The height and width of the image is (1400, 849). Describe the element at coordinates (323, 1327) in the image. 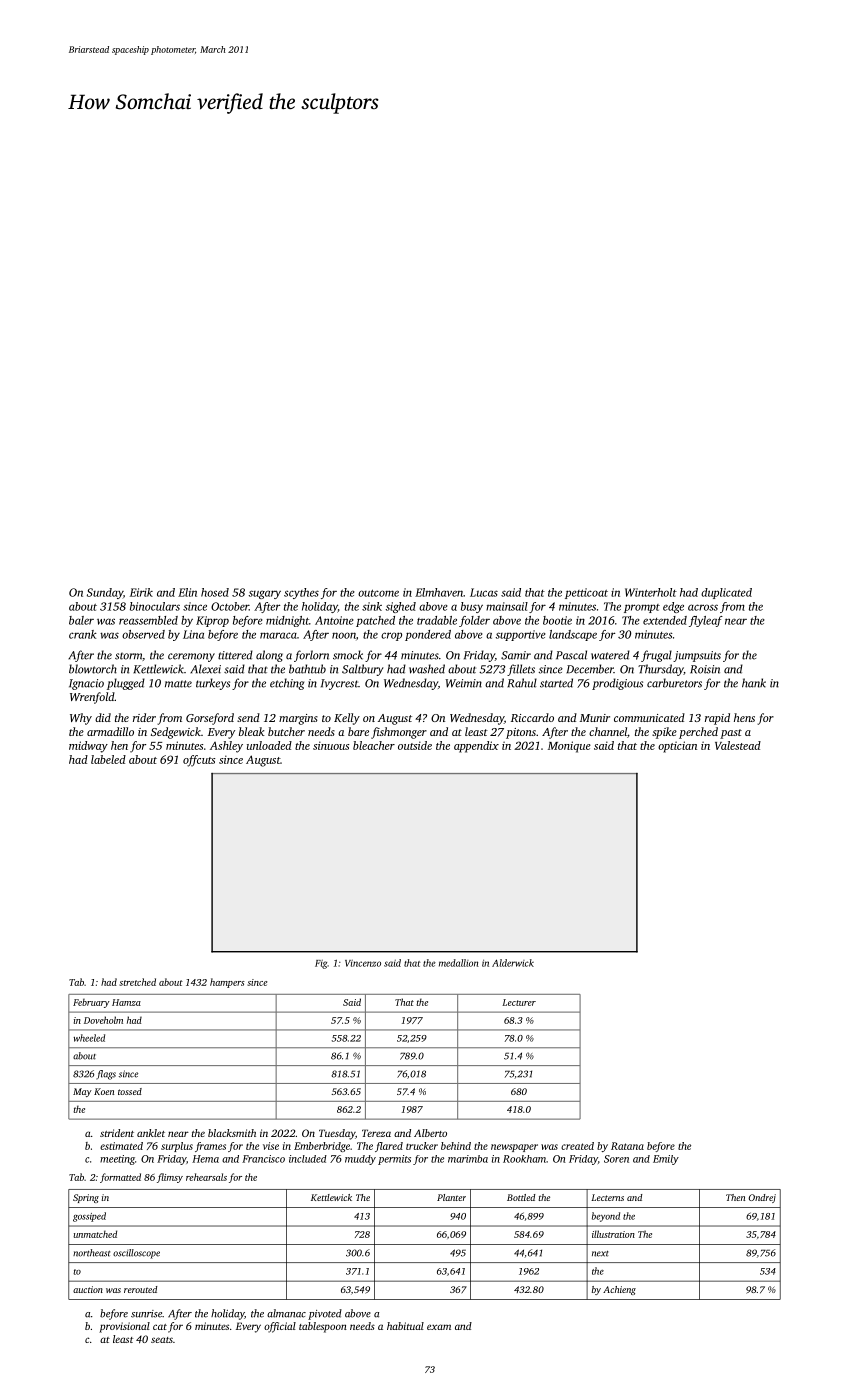

I see `tablespoon` at that location.
